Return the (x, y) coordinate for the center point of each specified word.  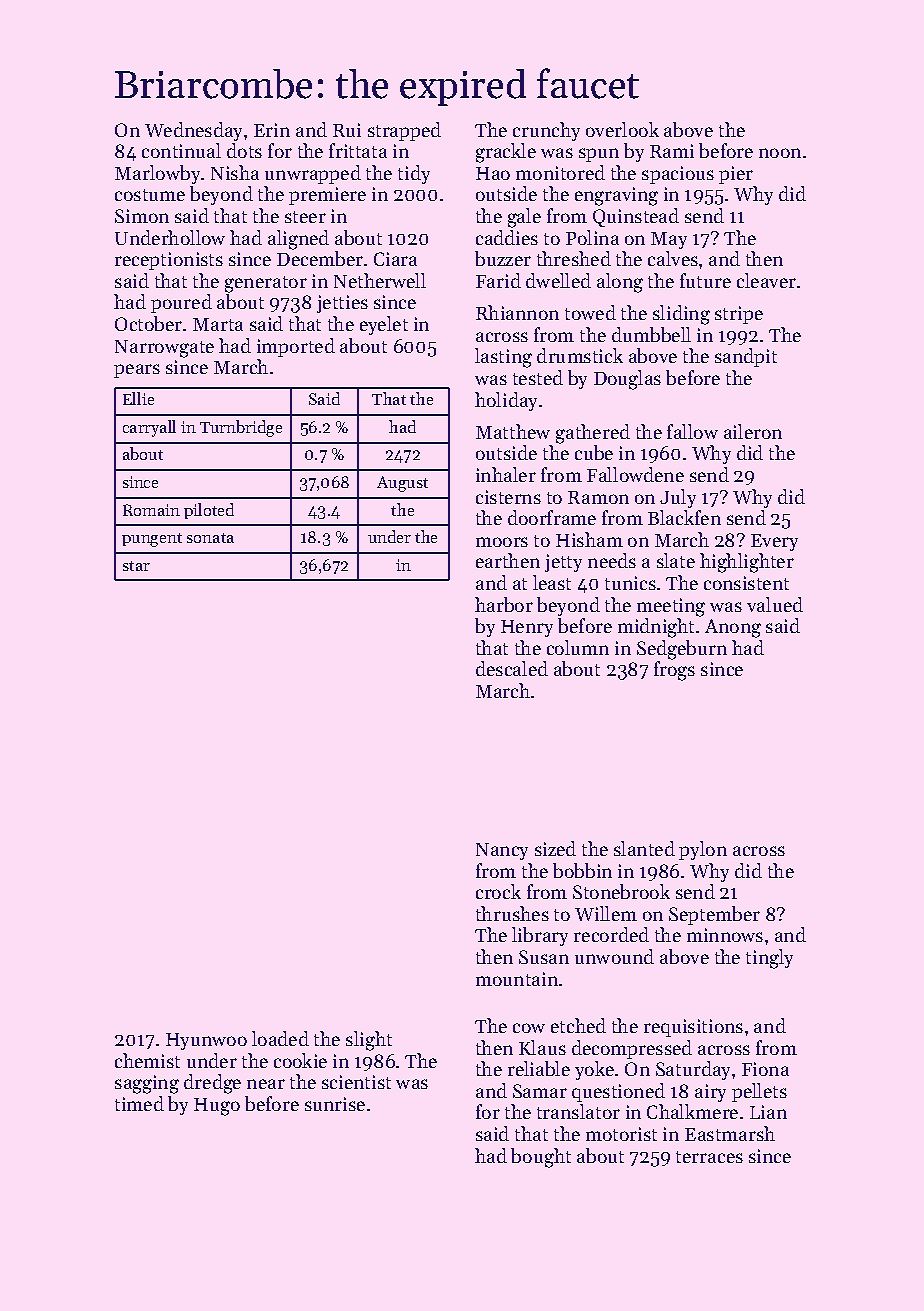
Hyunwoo (206, 1041)
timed (139, 1103)
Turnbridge (241, 428)
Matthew (513, 431)
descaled (512, 668)
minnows (725, 935)
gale (524, 218)
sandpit (746, 357)
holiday (506, 401)
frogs (674, 671)
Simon (142, 216)
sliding (681, 315)
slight (369, 1041)
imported (296, 347)
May (669, 240)
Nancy (502, 851)
